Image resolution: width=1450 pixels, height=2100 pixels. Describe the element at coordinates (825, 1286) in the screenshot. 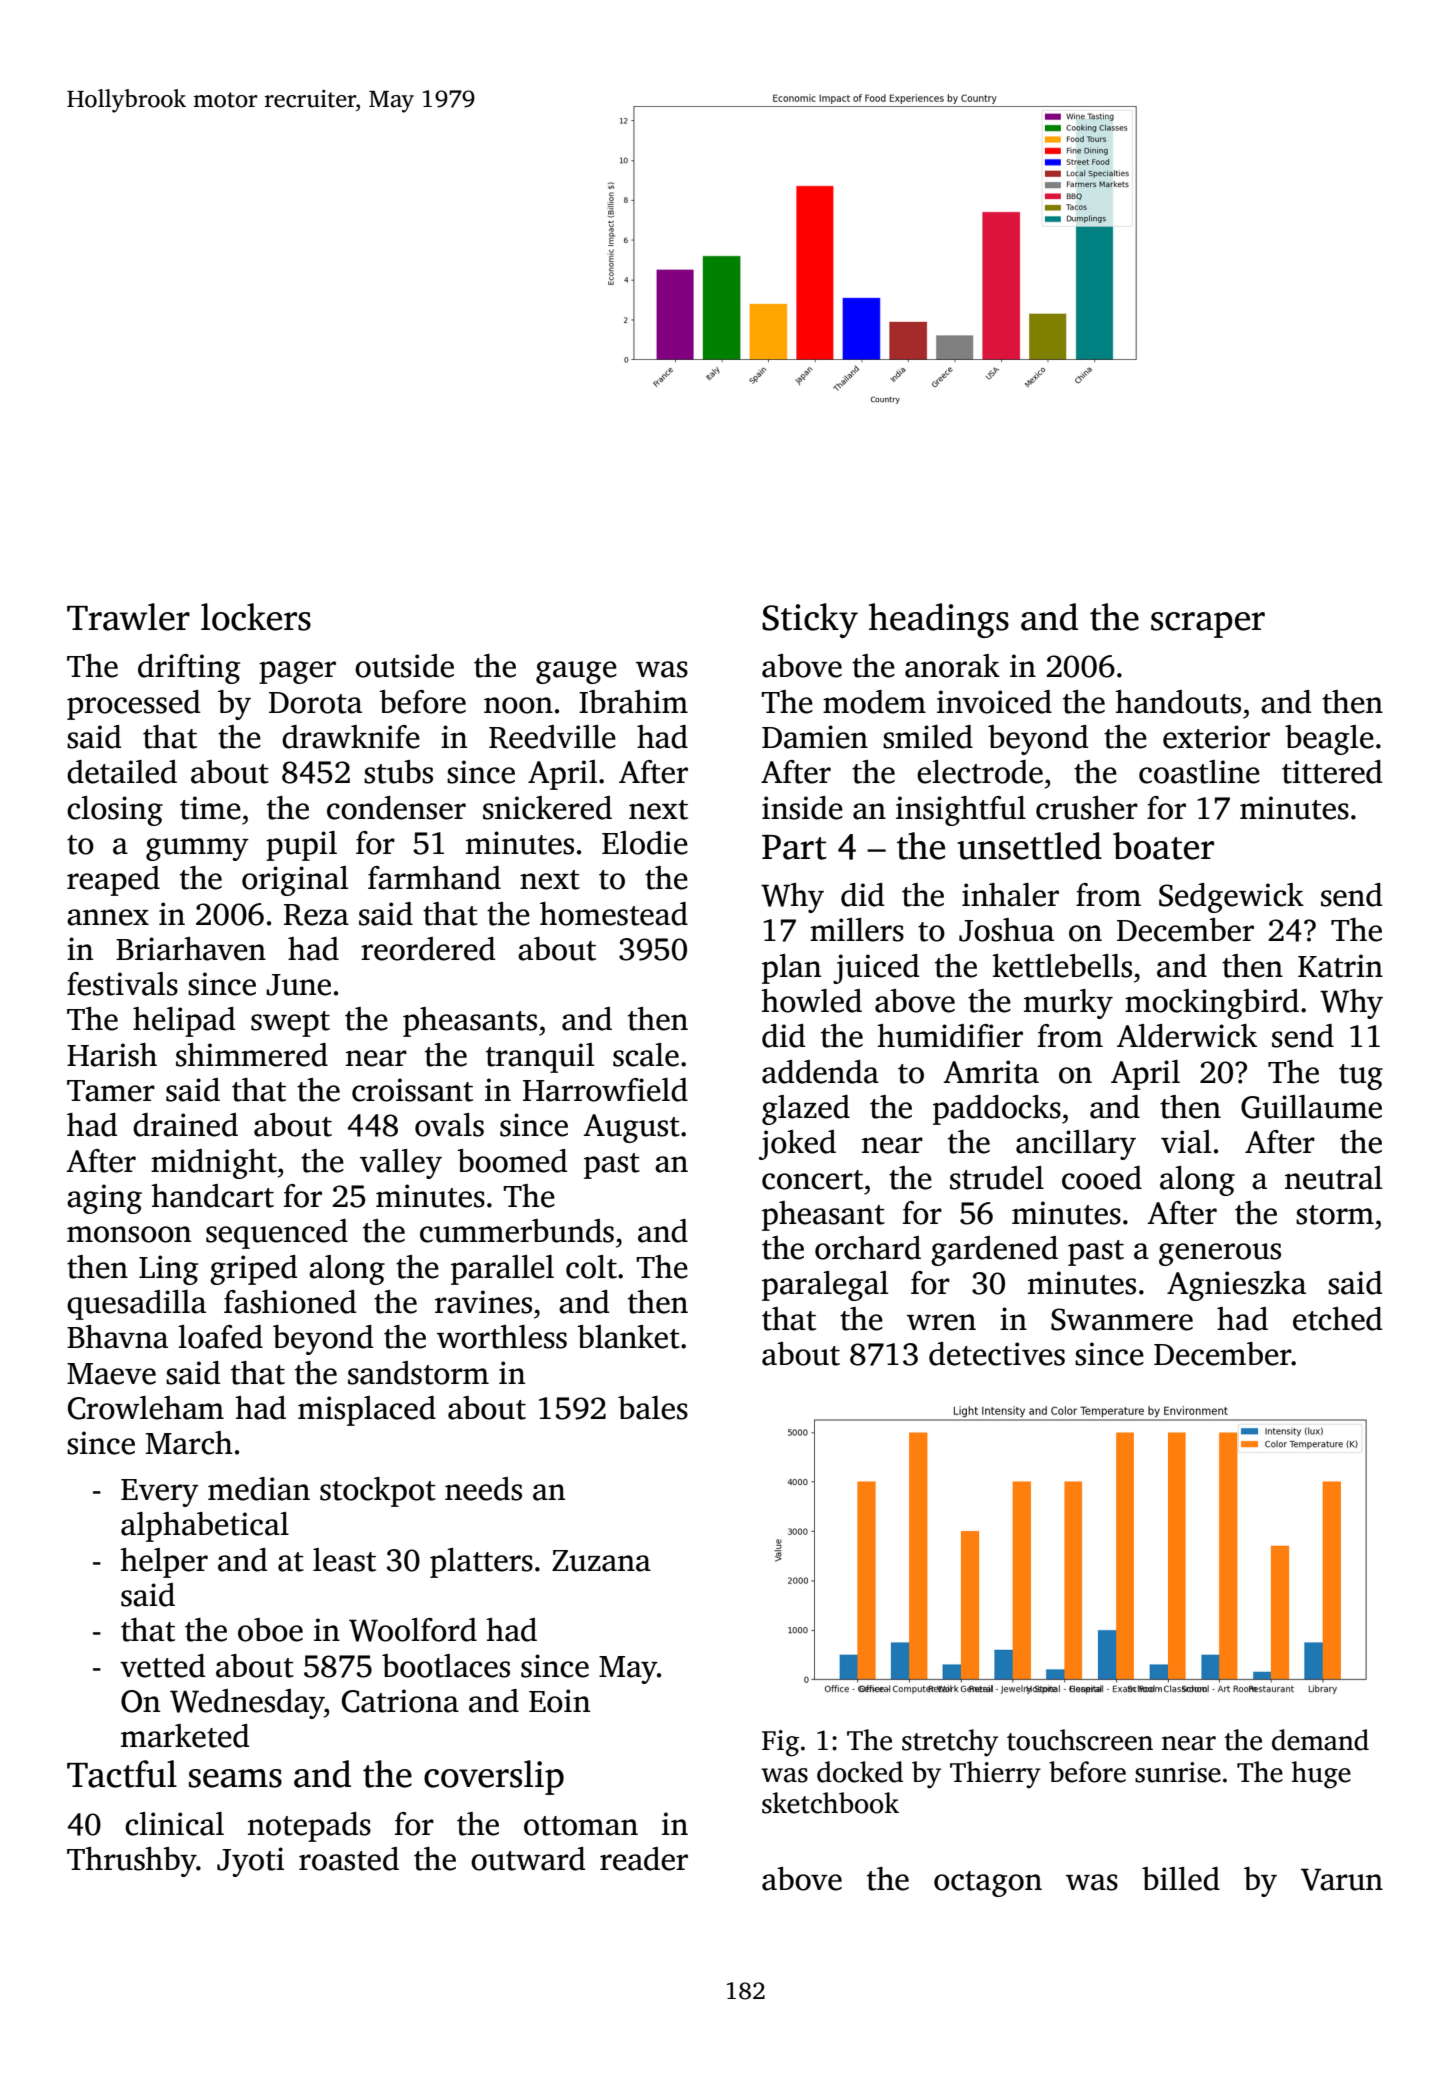

I see `paralegal` at that location.
